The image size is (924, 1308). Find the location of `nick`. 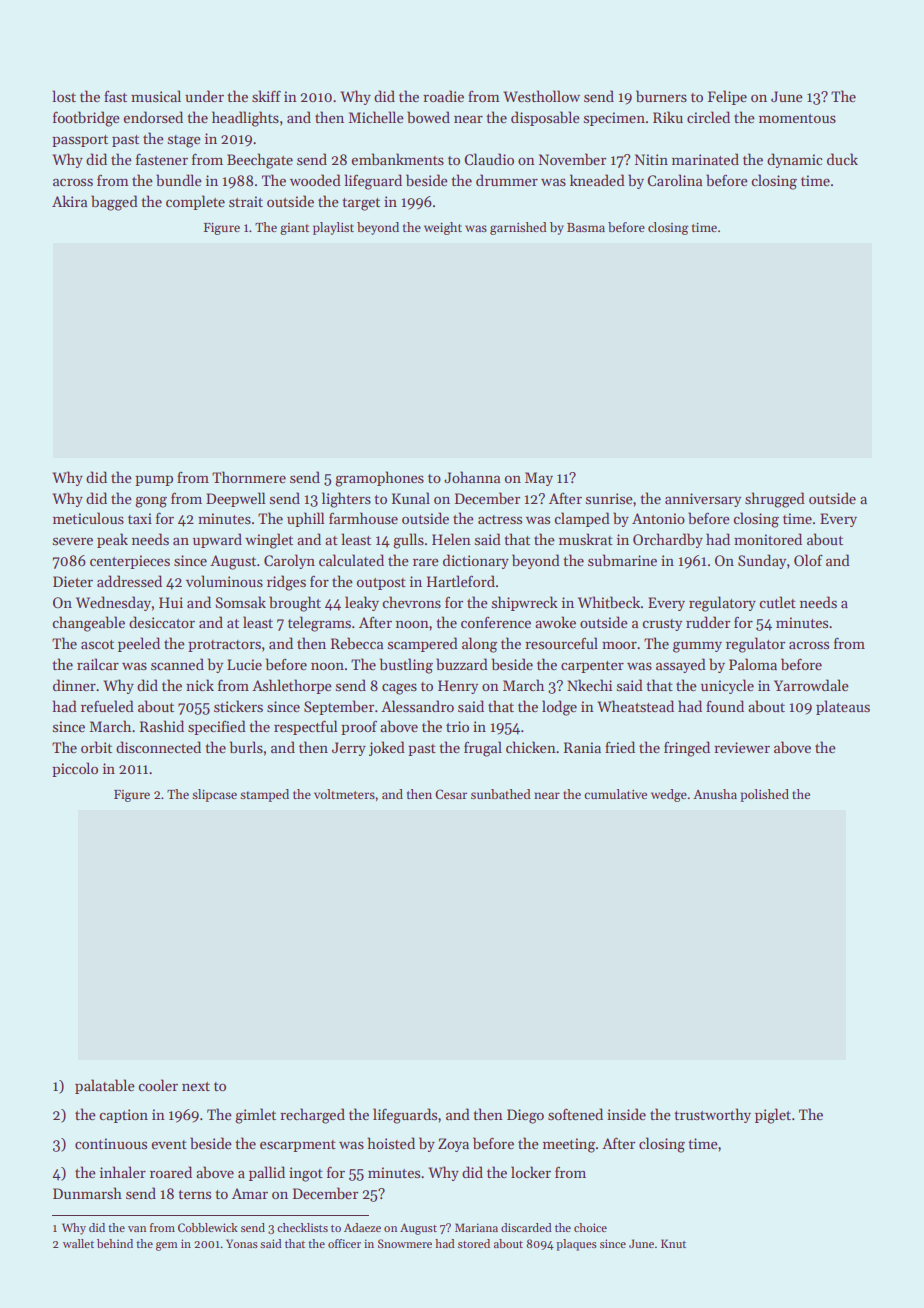

nick is located at coordinates (200, 685).
